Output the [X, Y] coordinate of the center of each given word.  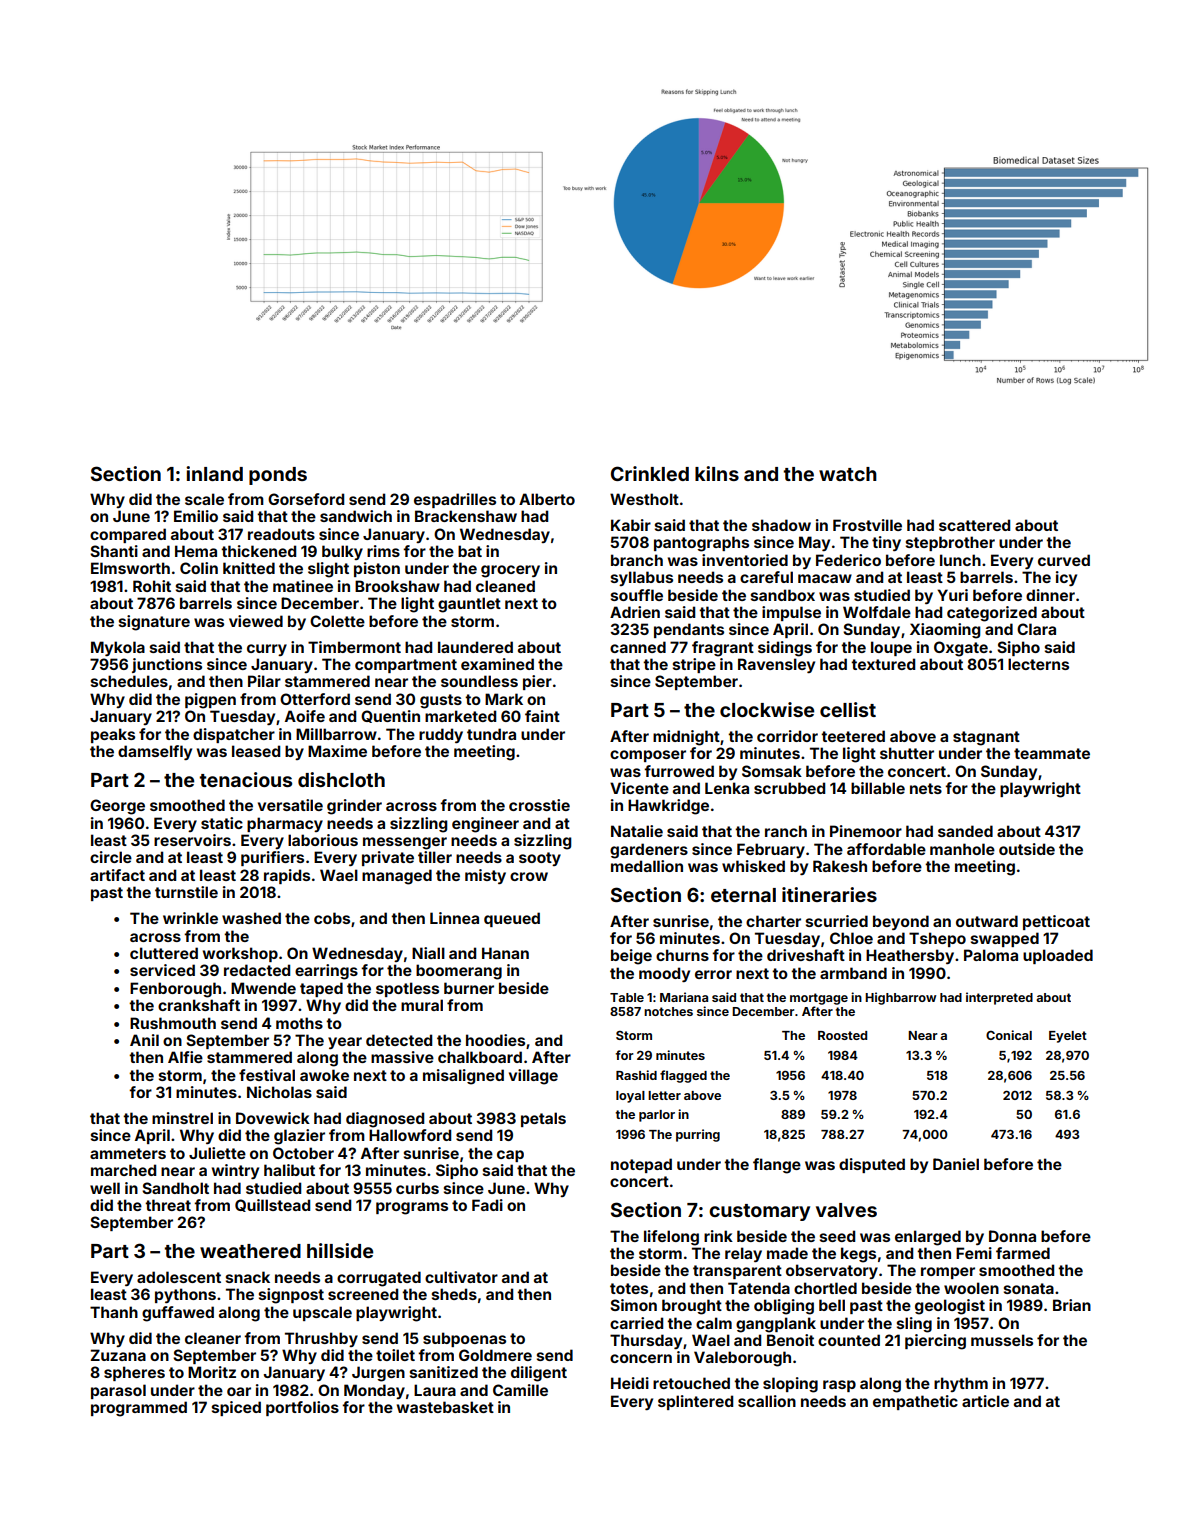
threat [168, 1205]
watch [848, 474]
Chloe [851, 938]
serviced [162, 970]
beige [631, 957]
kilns [717, 473]
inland [214, 473]
